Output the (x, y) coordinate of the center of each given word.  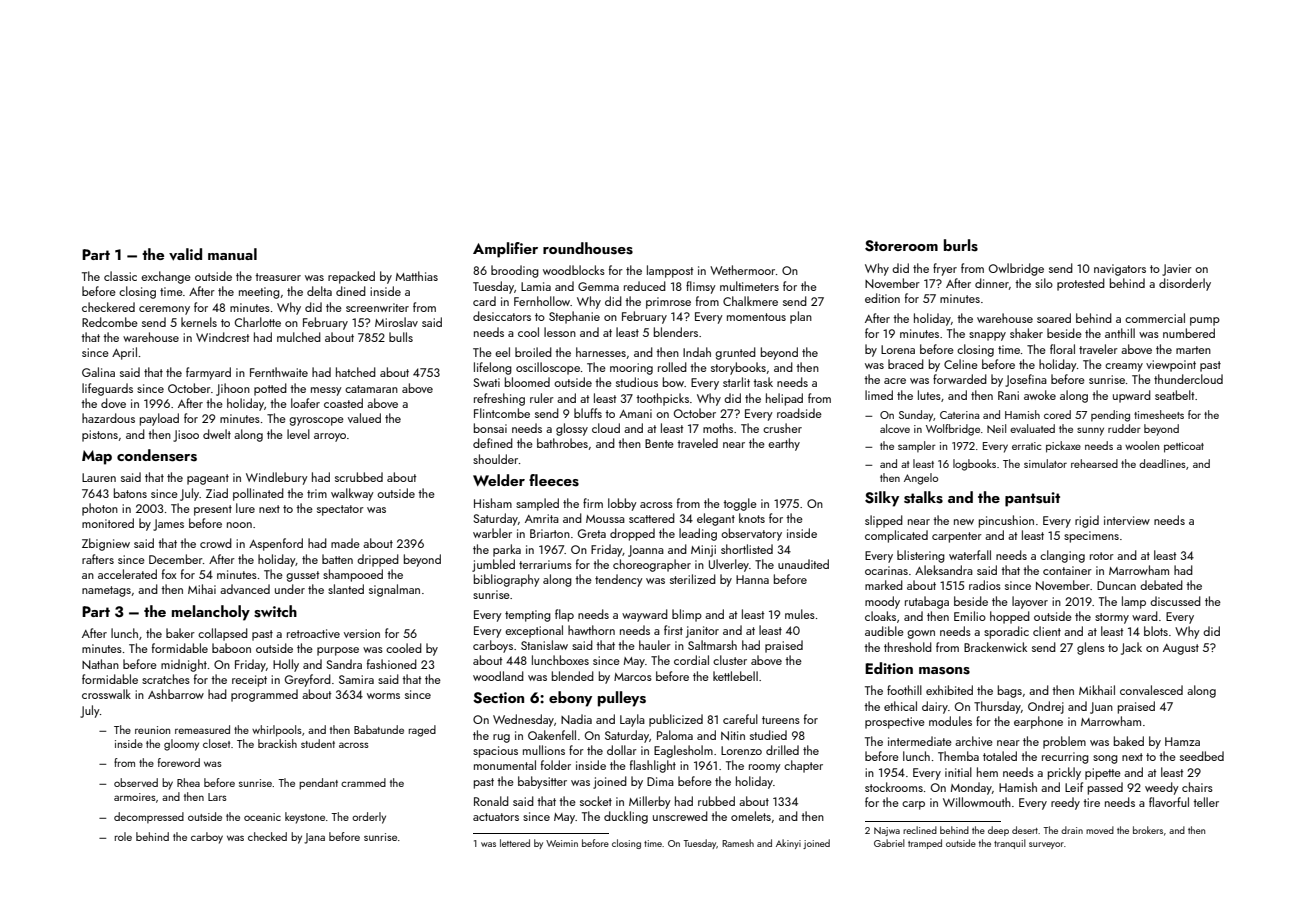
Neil (996, 428)
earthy (784, 444)
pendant (318, 784)
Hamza (1182, 741)
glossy (572, 429)
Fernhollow (542, 301)
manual (232, 254)
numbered (1189, 333)
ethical (900, 706)
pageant (208, 479)
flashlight (653, 766)
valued (364, 418)
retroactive (313, 633)
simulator (1045, 463)
